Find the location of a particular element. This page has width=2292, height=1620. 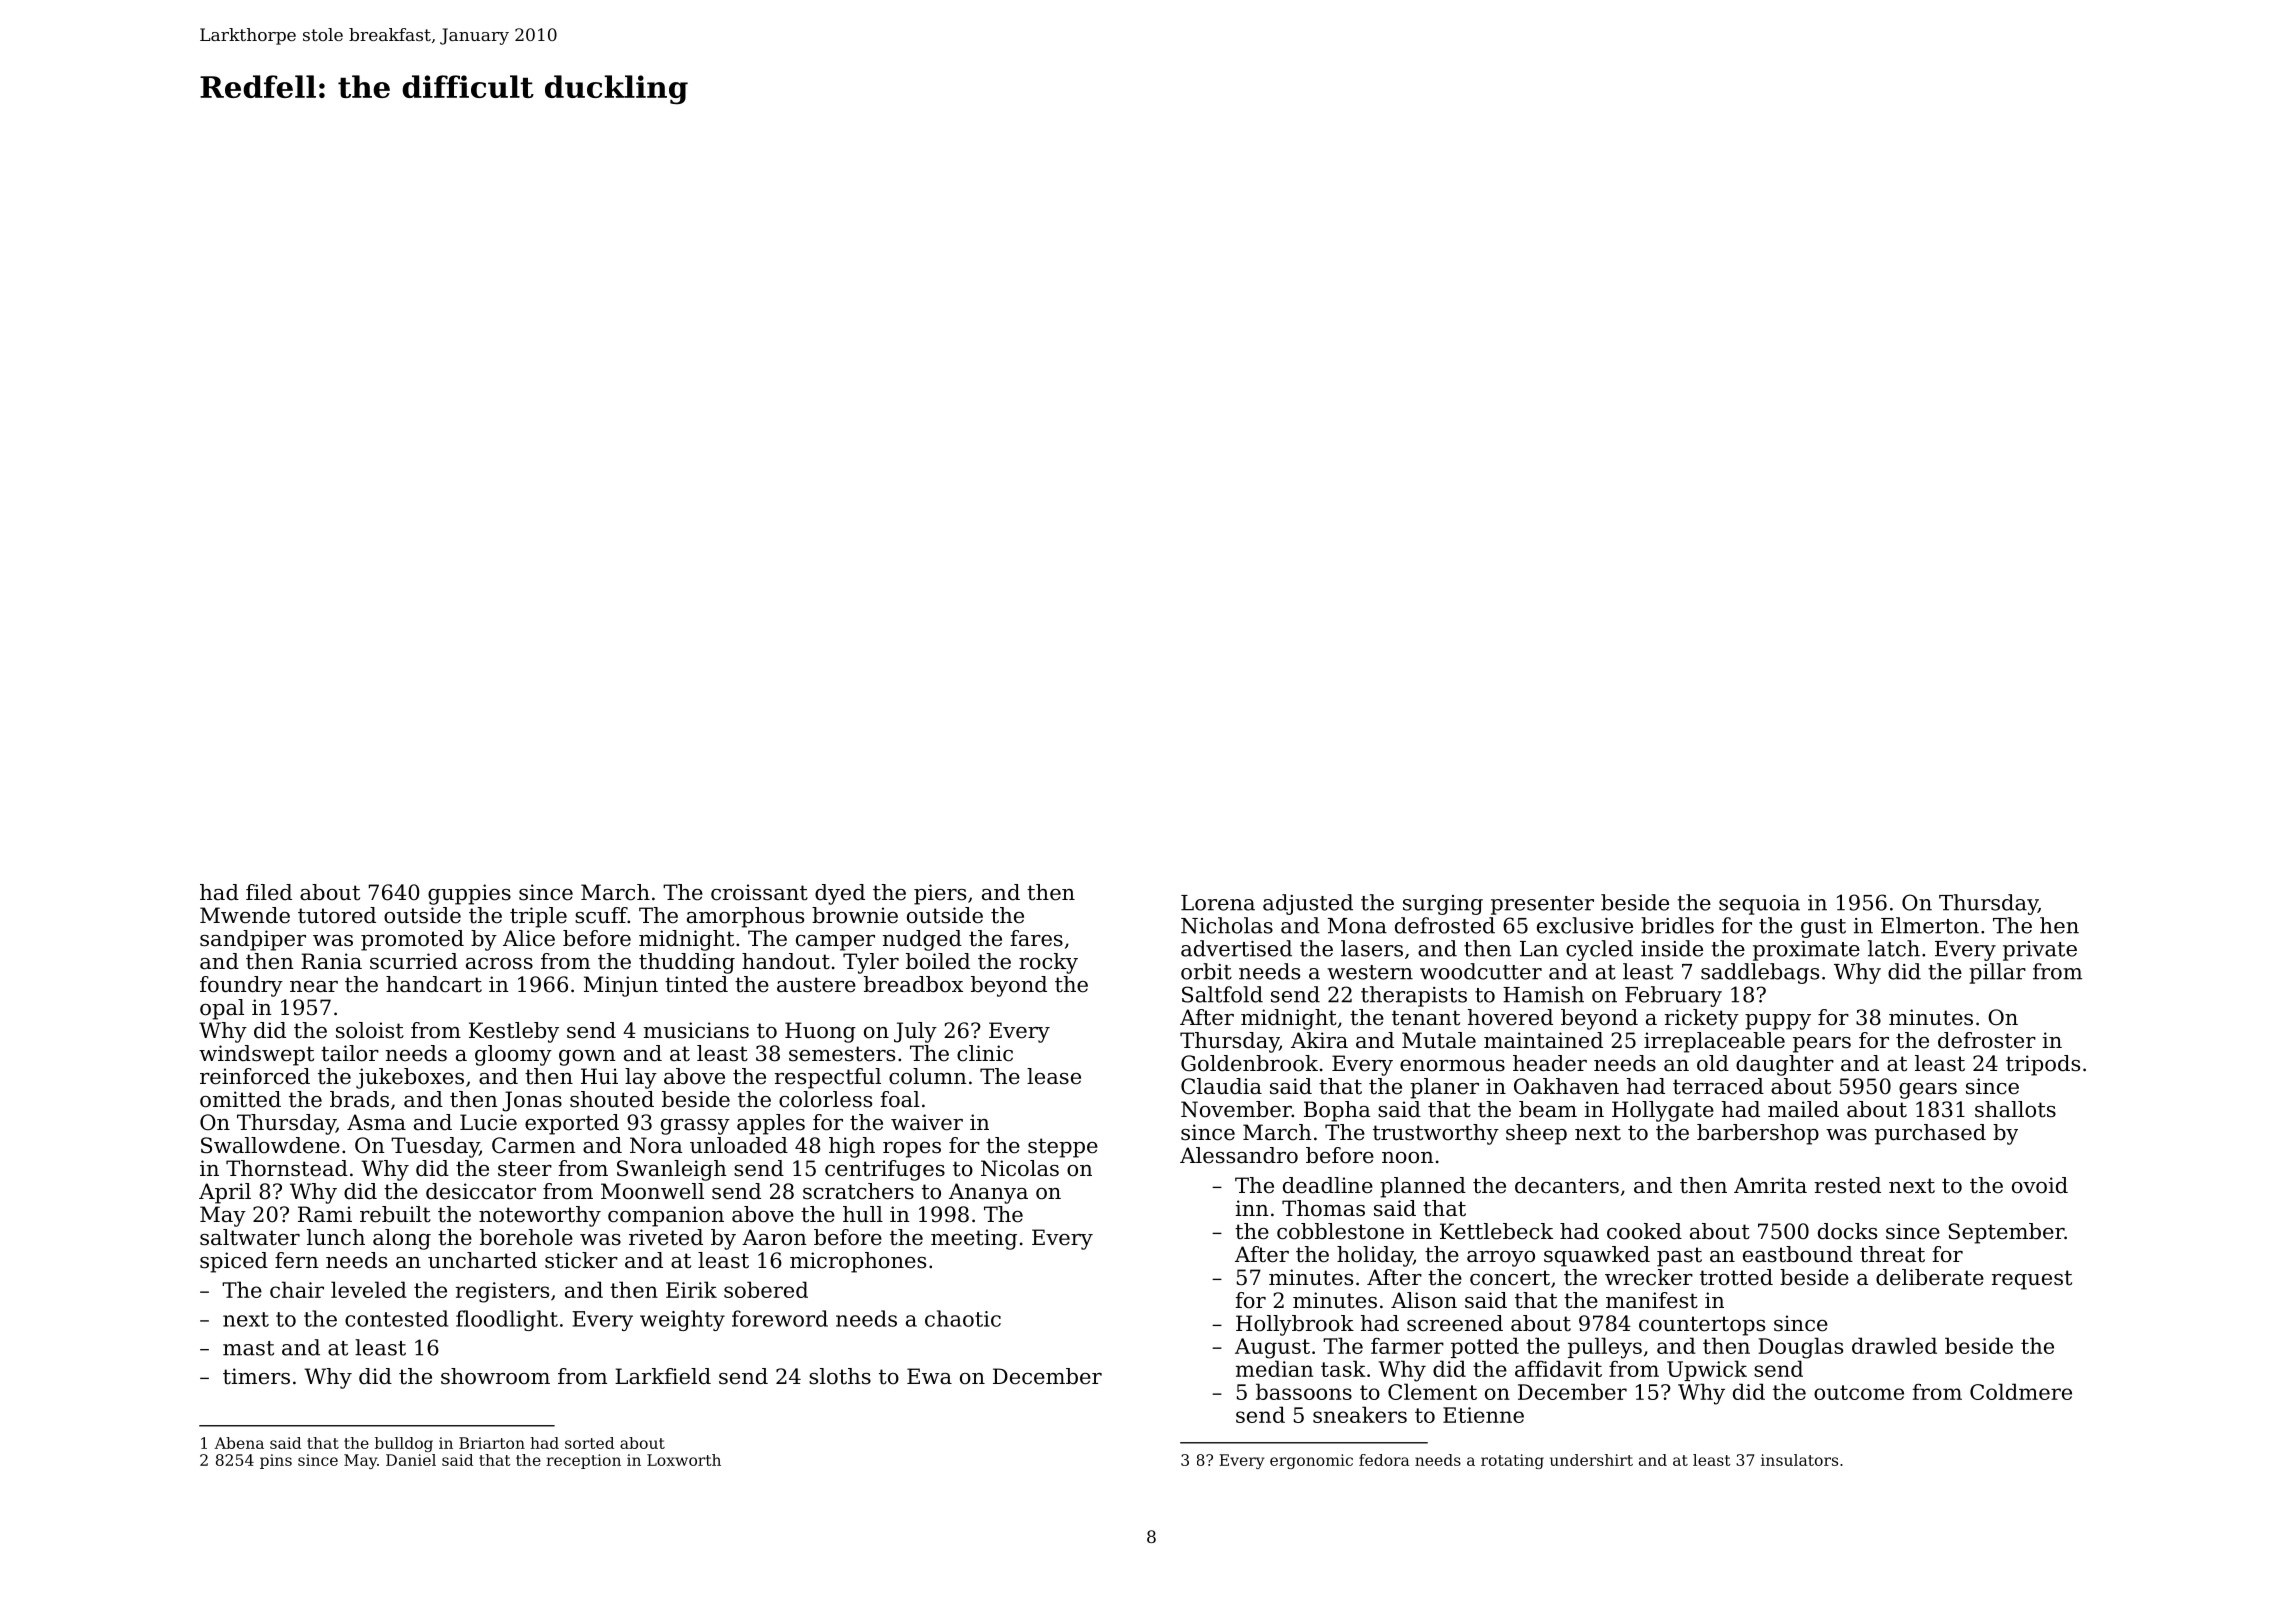

holiday is located at coordinates (1375, 1256).
